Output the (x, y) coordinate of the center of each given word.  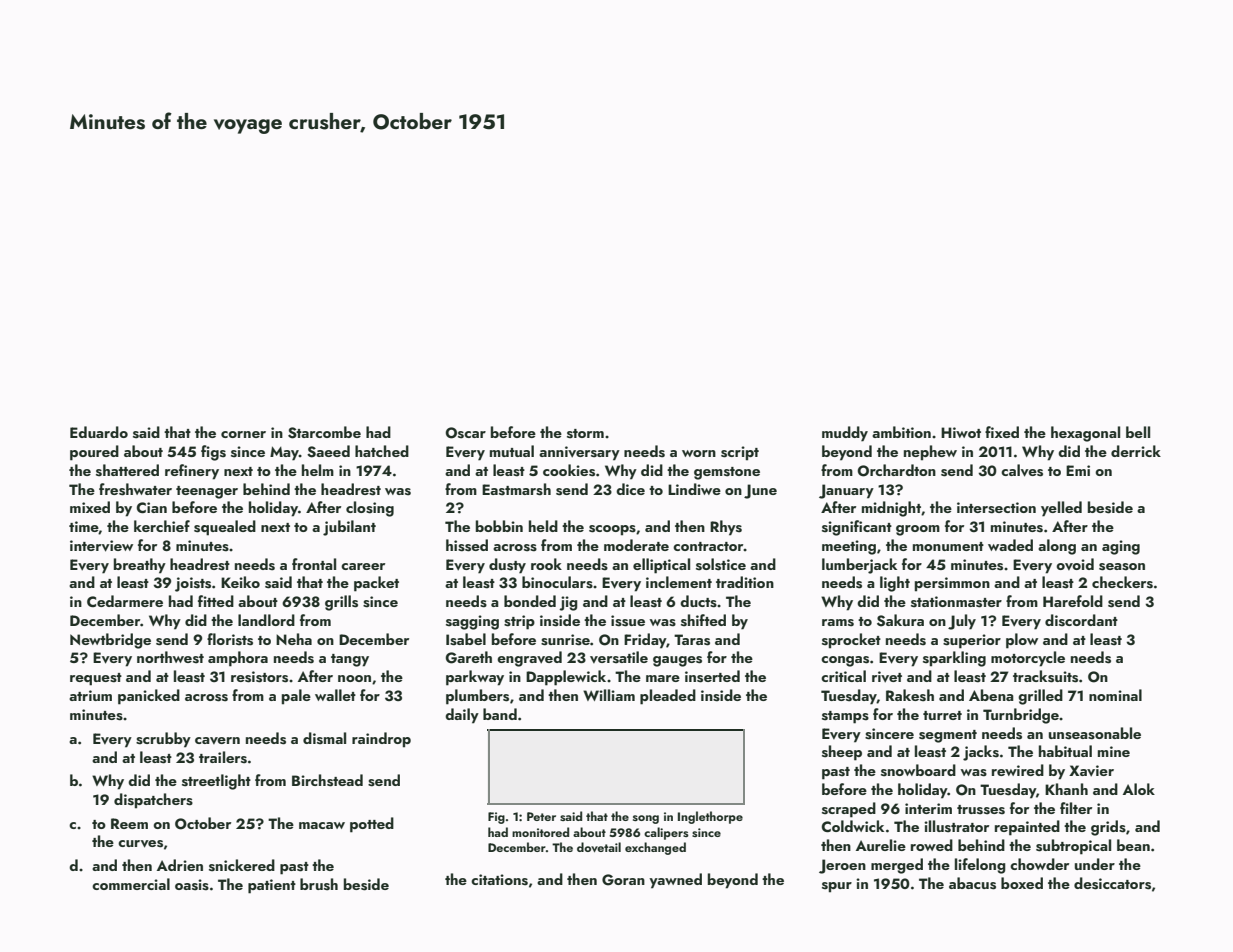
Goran (623, 880)
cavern (217, 740)
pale (296, 697)
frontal (314, 564)
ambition (901, 432)
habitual (1065, 751)
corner (243, 434)
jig (568, 603)
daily (462, 716)
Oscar (465, 433)
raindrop (381, 740)
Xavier (1091, 771)
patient (272, 886)
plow (1022, 641)
